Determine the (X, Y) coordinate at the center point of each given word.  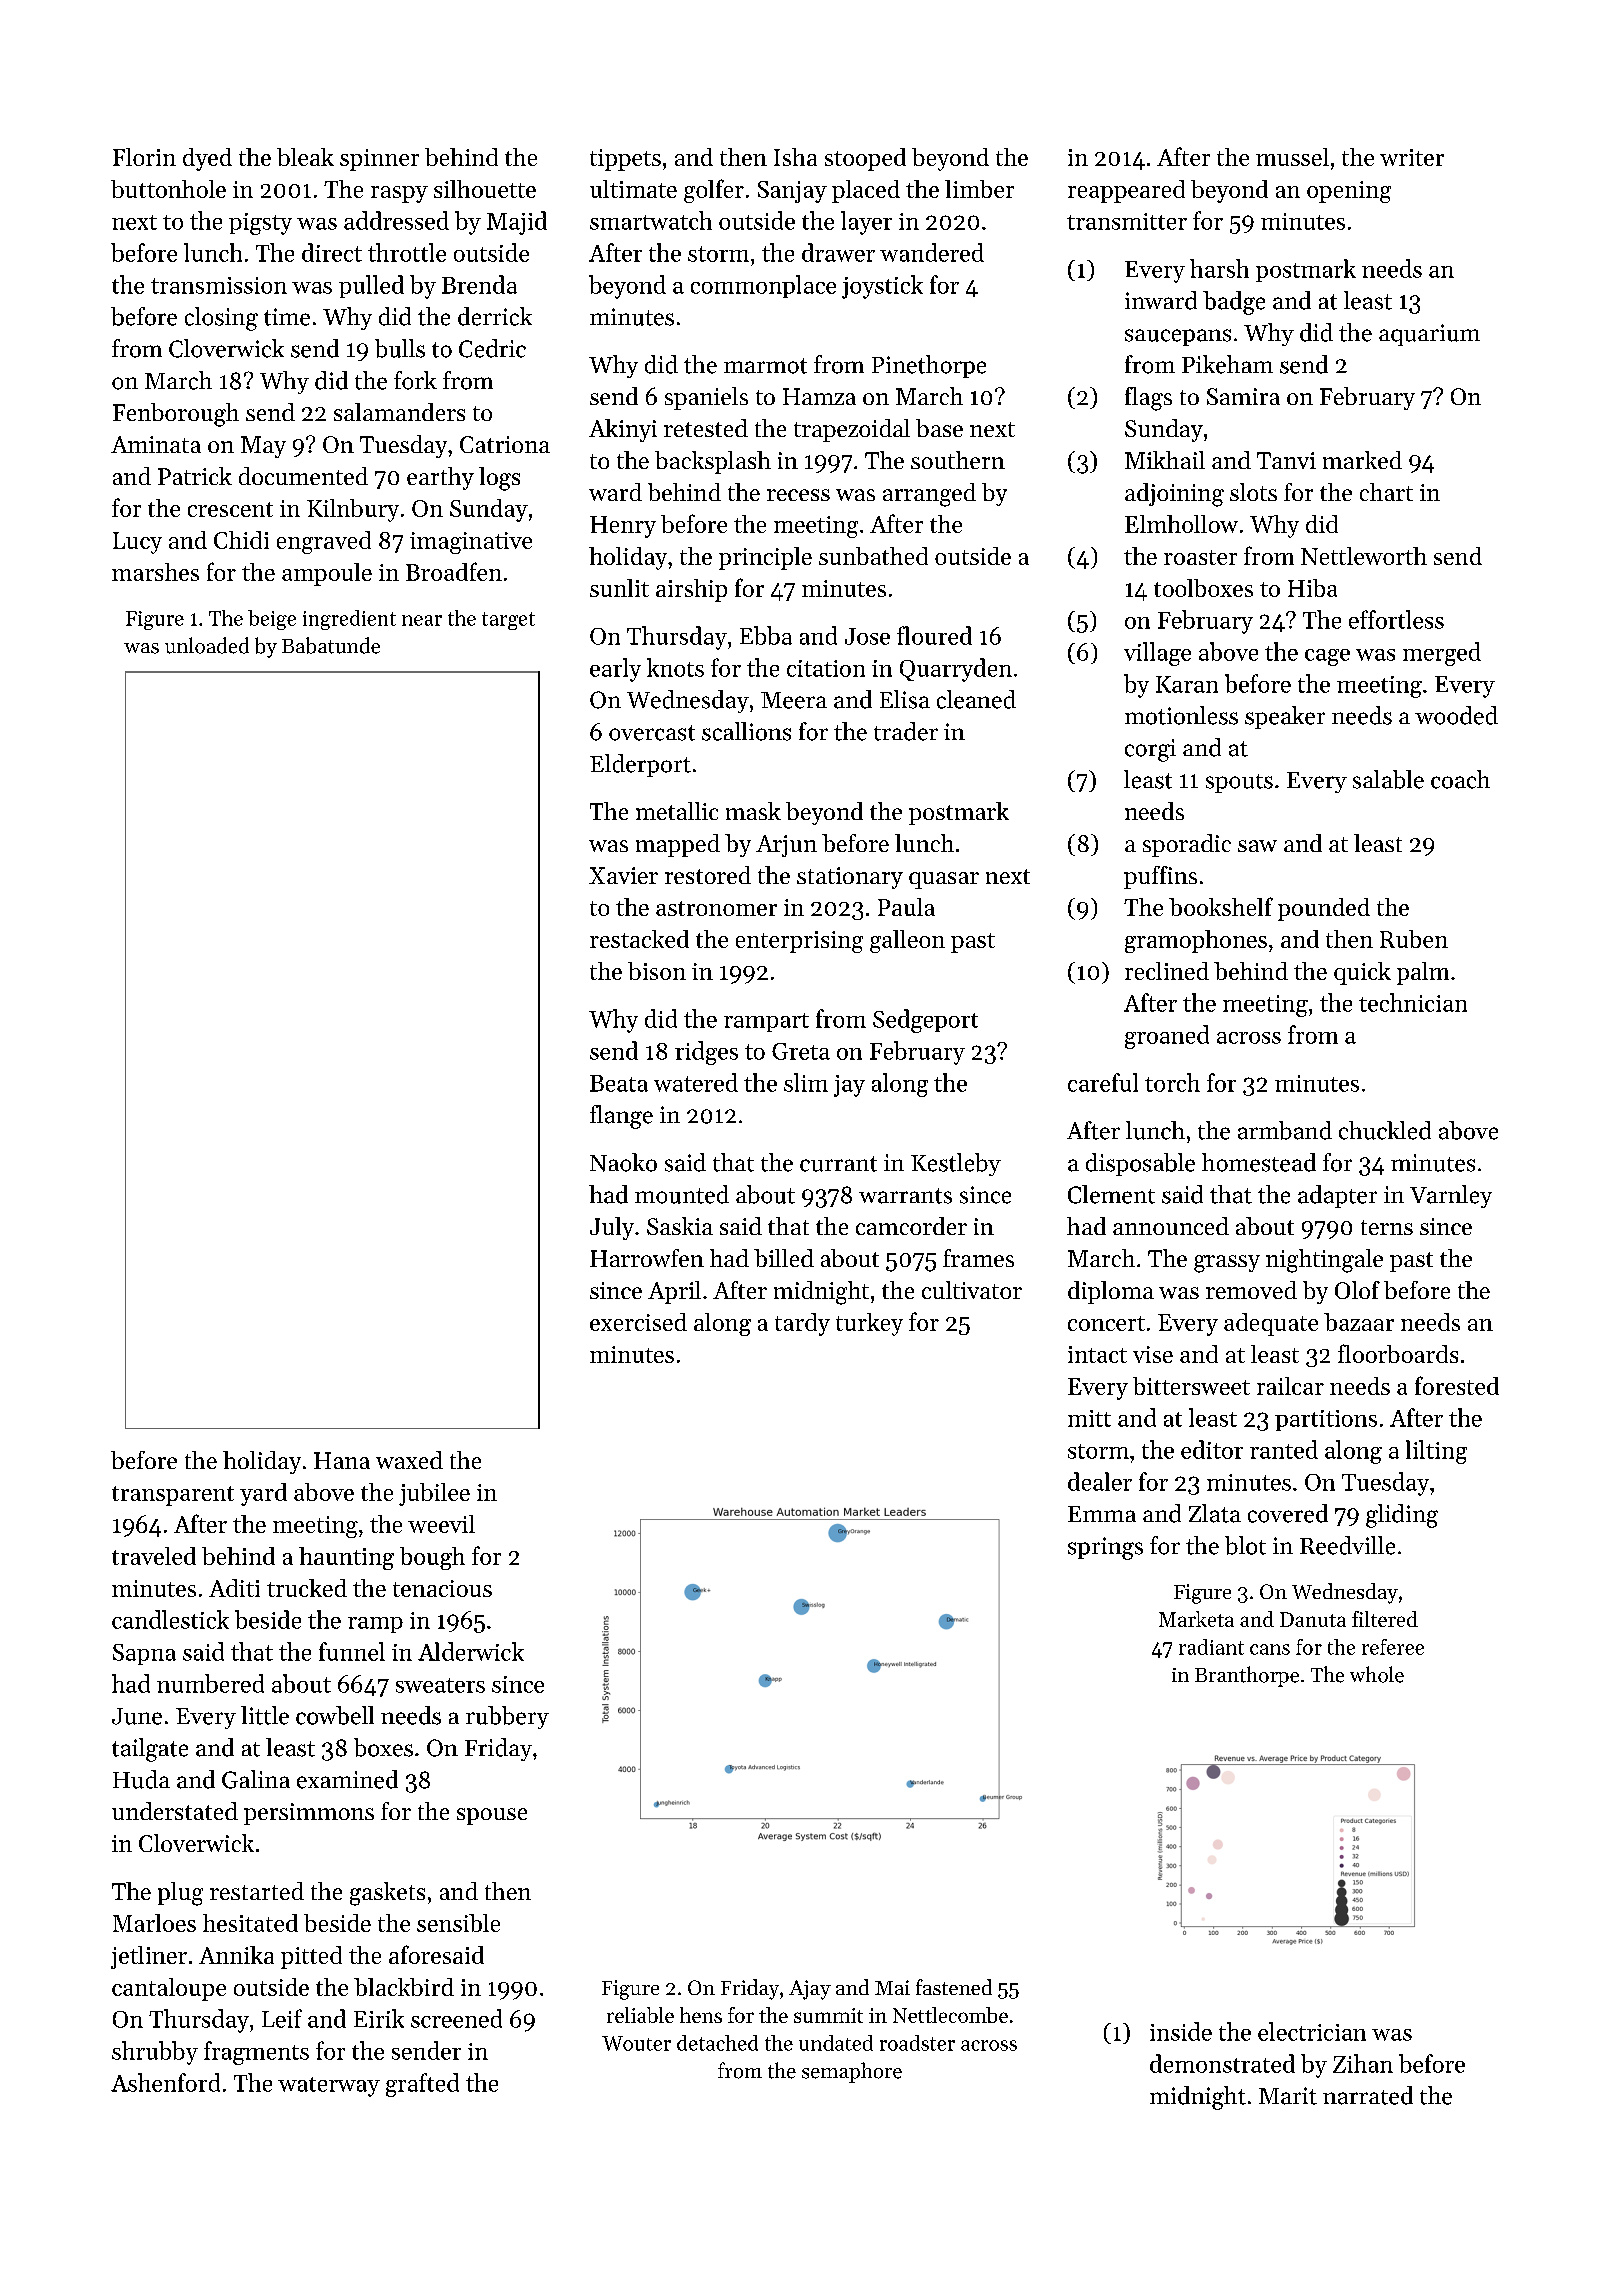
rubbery (507, 1717)
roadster (917, 2043)
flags (1148, 399)
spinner (379, 160)
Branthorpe (1247, 1676)
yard (263, 1494)
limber (979, 189)
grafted (422, 2085)
